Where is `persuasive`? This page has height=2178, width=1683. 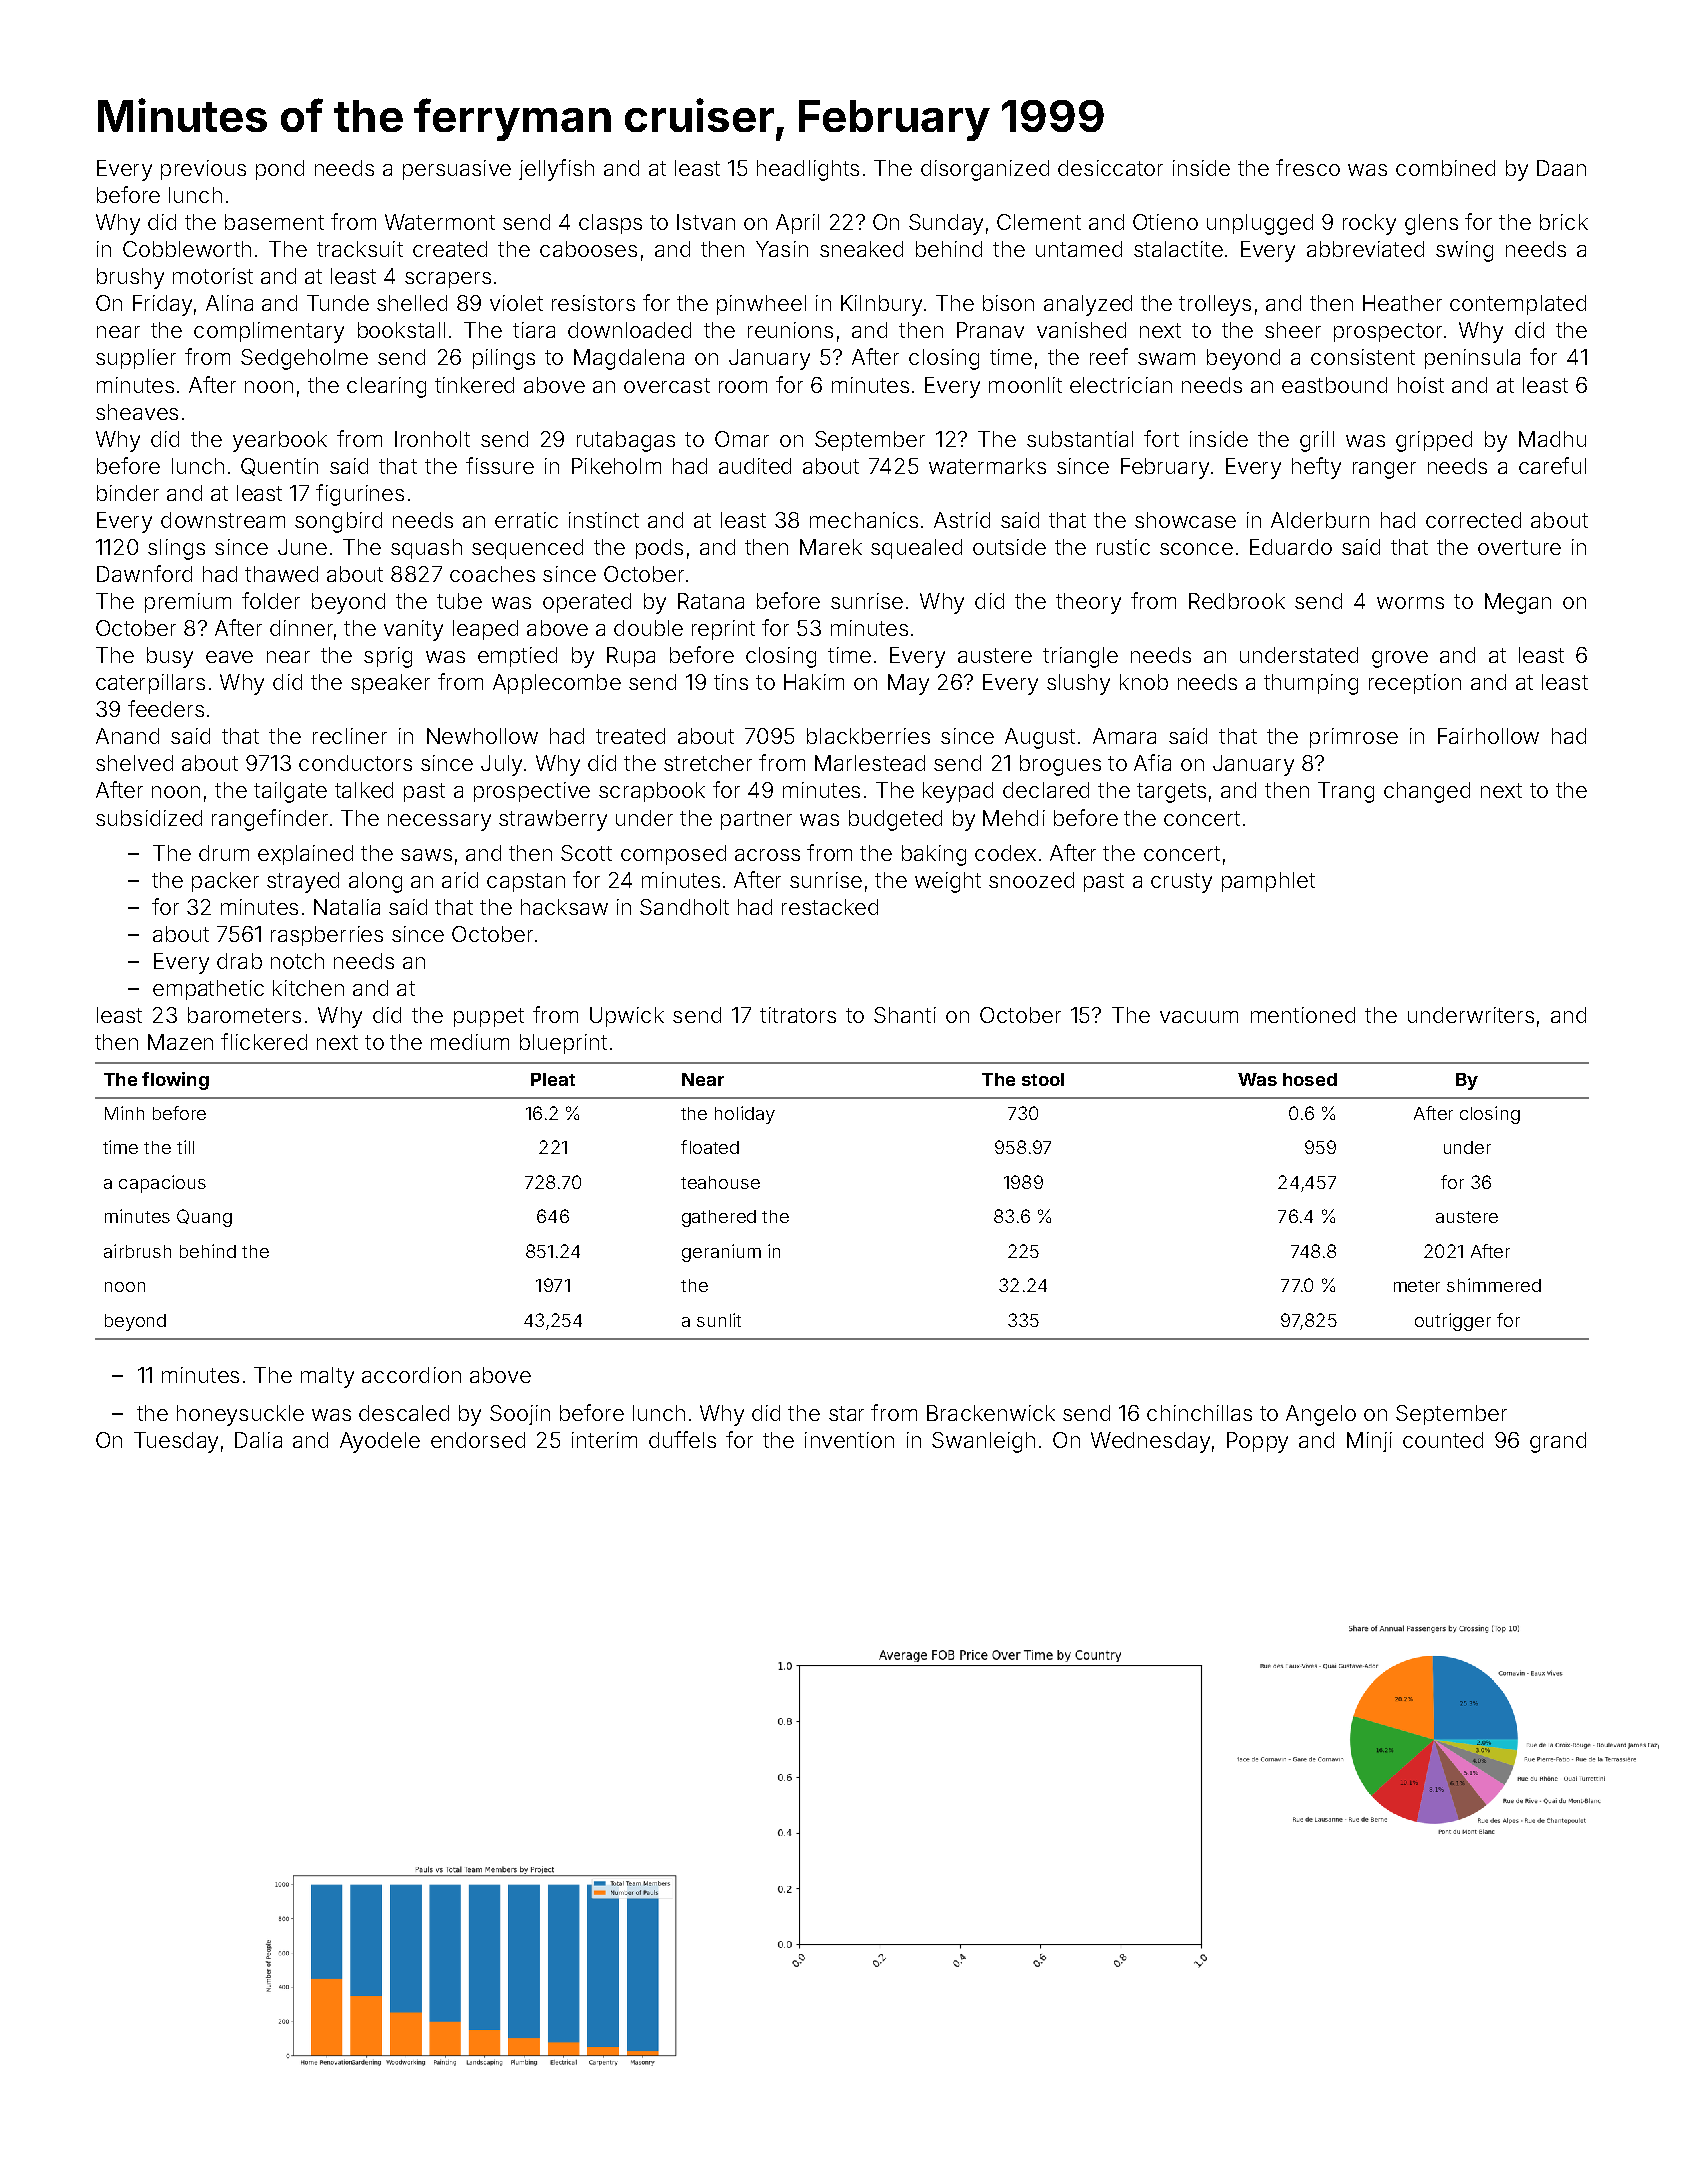 persuasive is located at coordinates (457, 170).
